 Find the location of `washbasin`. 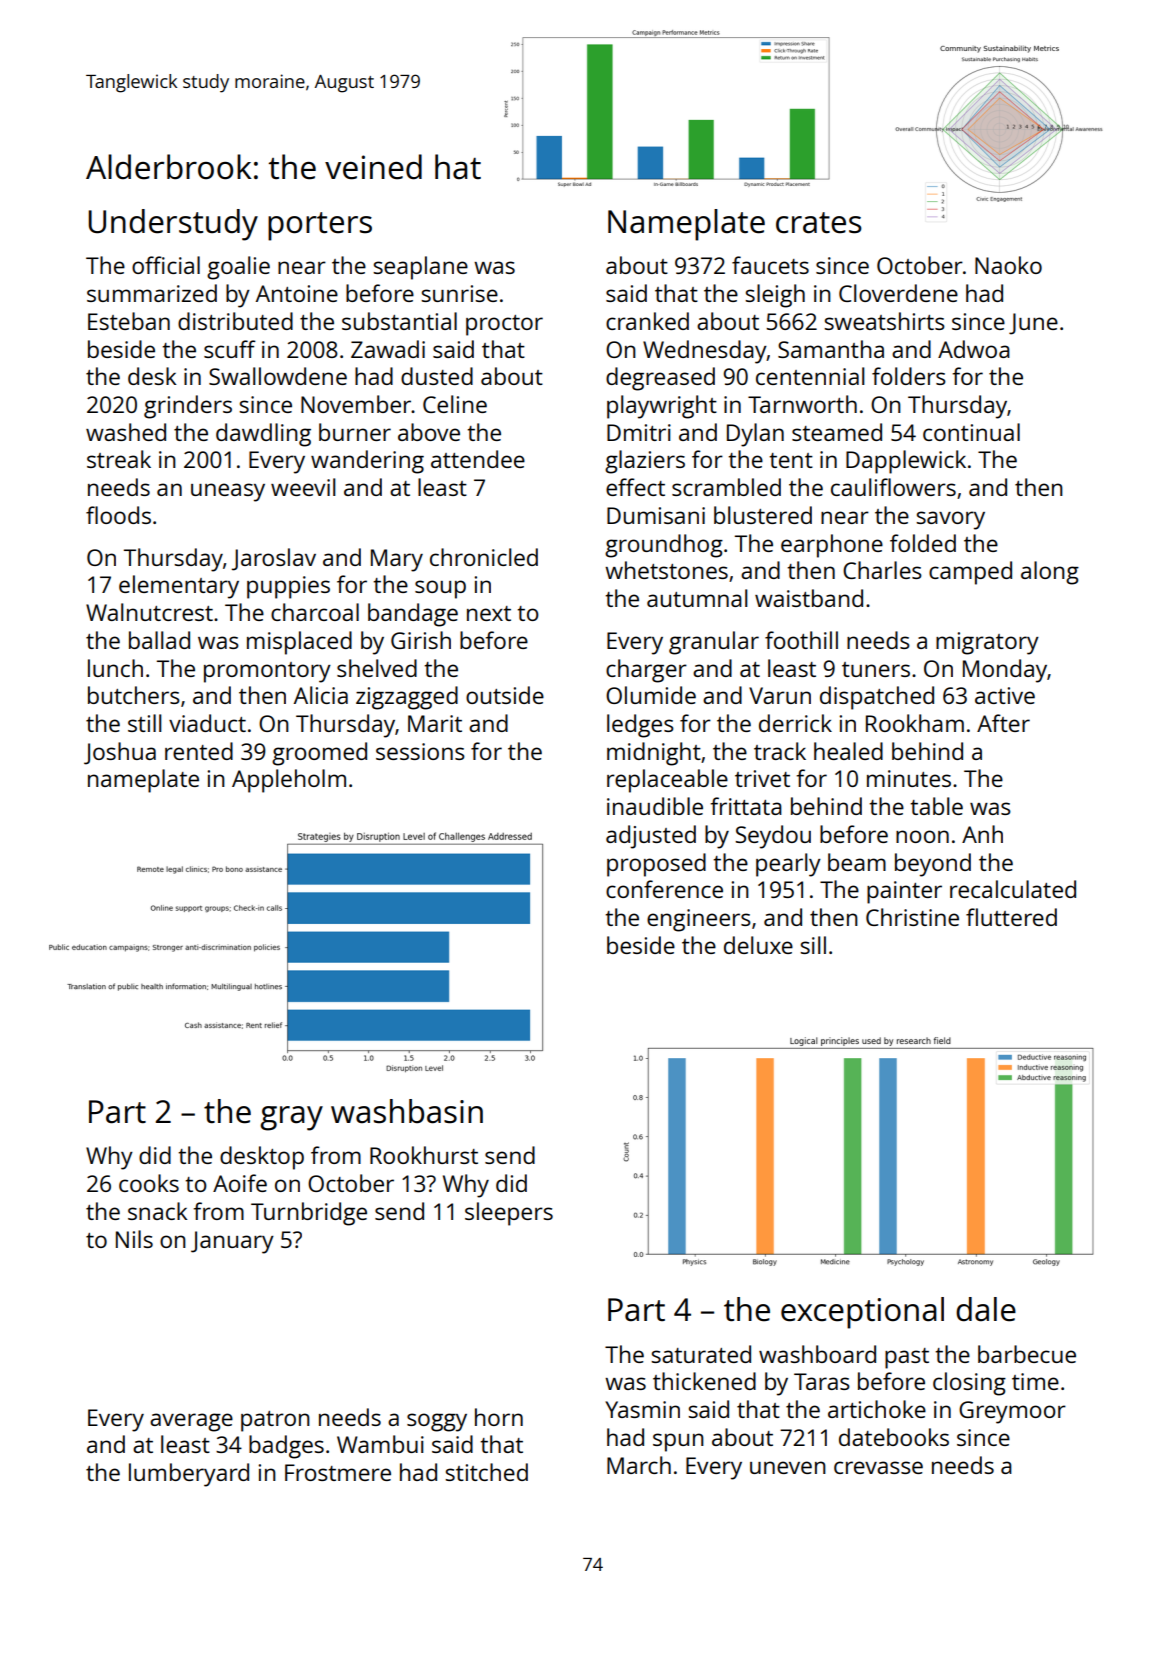

washbasin is located at coordinates (407, 1111).
